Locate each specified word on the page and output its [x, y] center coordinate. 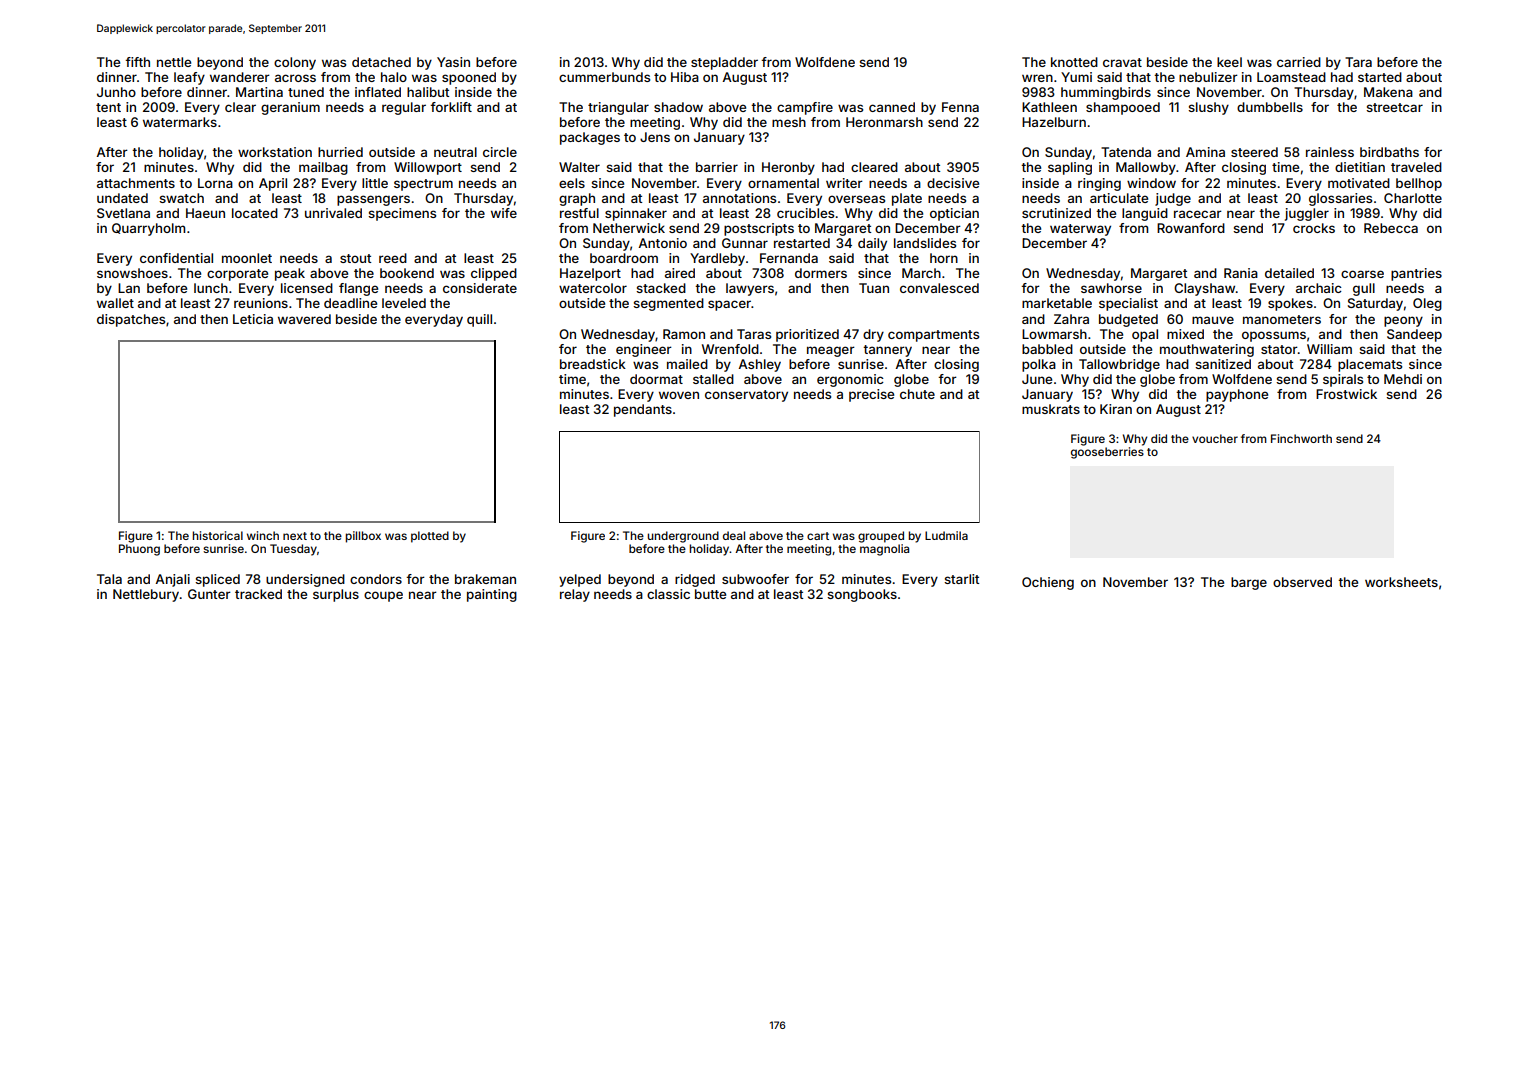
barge [1249, 583]
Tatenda [1126, 152]
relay [575, 595]
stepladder [724, 63]
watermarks [180, 122]
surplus [336, 595]
